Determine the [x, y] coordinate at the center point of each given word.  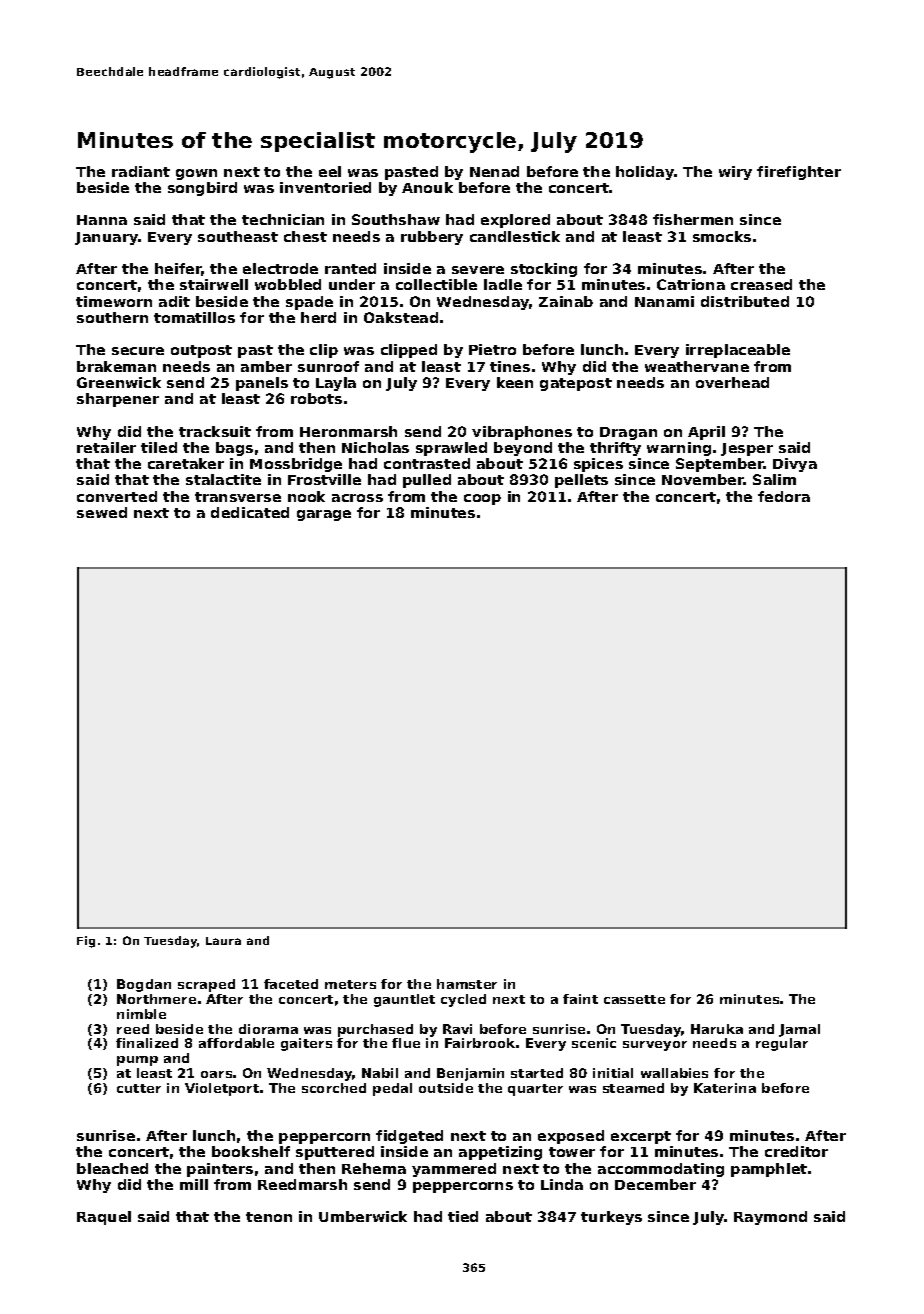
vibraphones [522, 433]
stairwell [214, 284]
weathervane [697, 366]
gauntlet [404, 1000]
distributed [745, 301]
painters [220, 1170]
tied [463, 1216]
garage [324, 515]
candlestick [515, 236]
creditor [796, 1151]
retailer [106, 447]
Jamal [799, 1030]
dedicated [250, 512]
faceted [291, 984]
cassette [634, 999]
